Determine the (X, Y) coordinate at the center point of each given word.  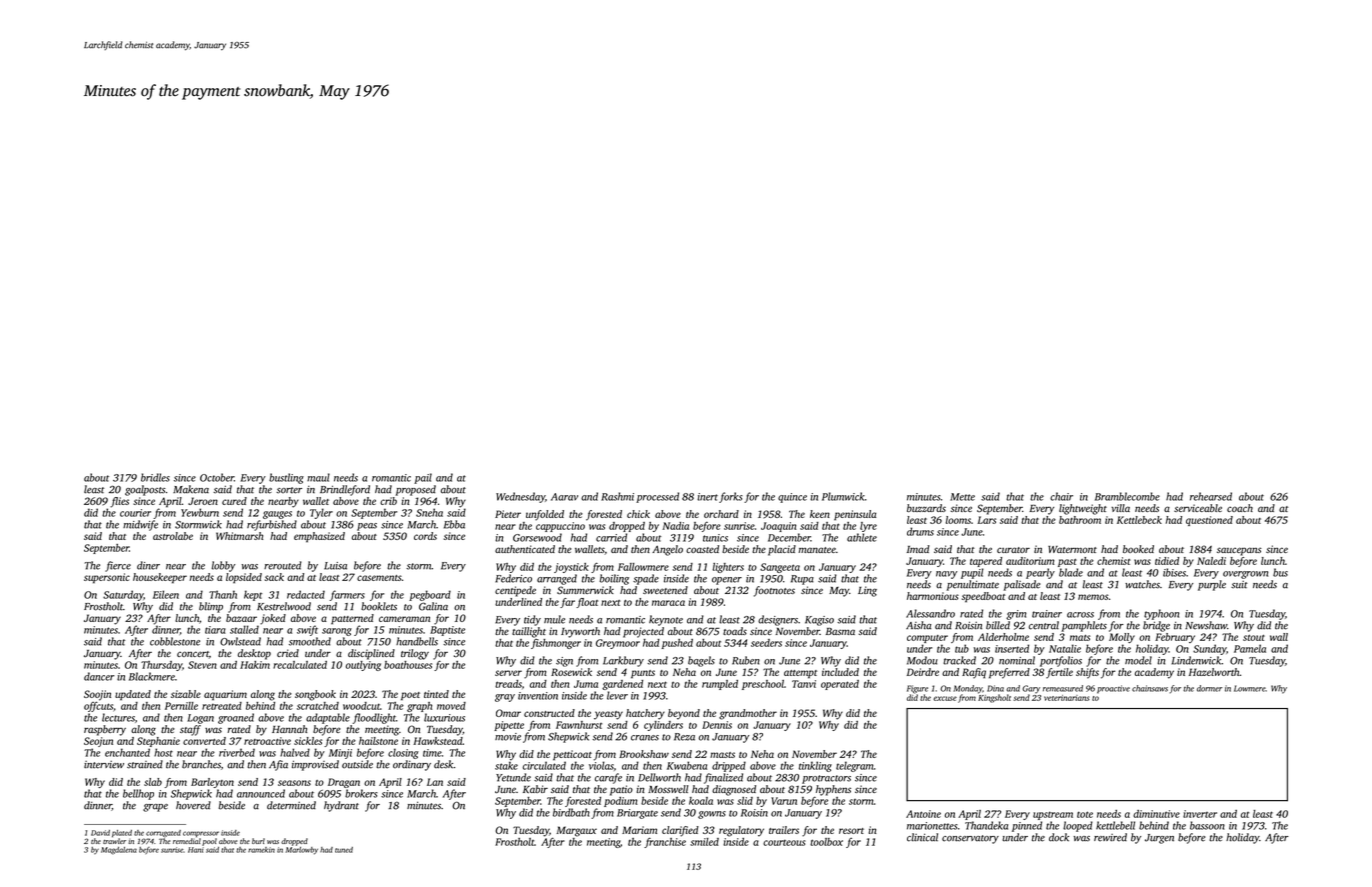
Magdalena (119, 851)
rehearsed (1211, 496)
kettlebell (1115, 825)
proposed (416, 490)
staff (190, 730)
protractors (826, 779)
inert (707, 497)
